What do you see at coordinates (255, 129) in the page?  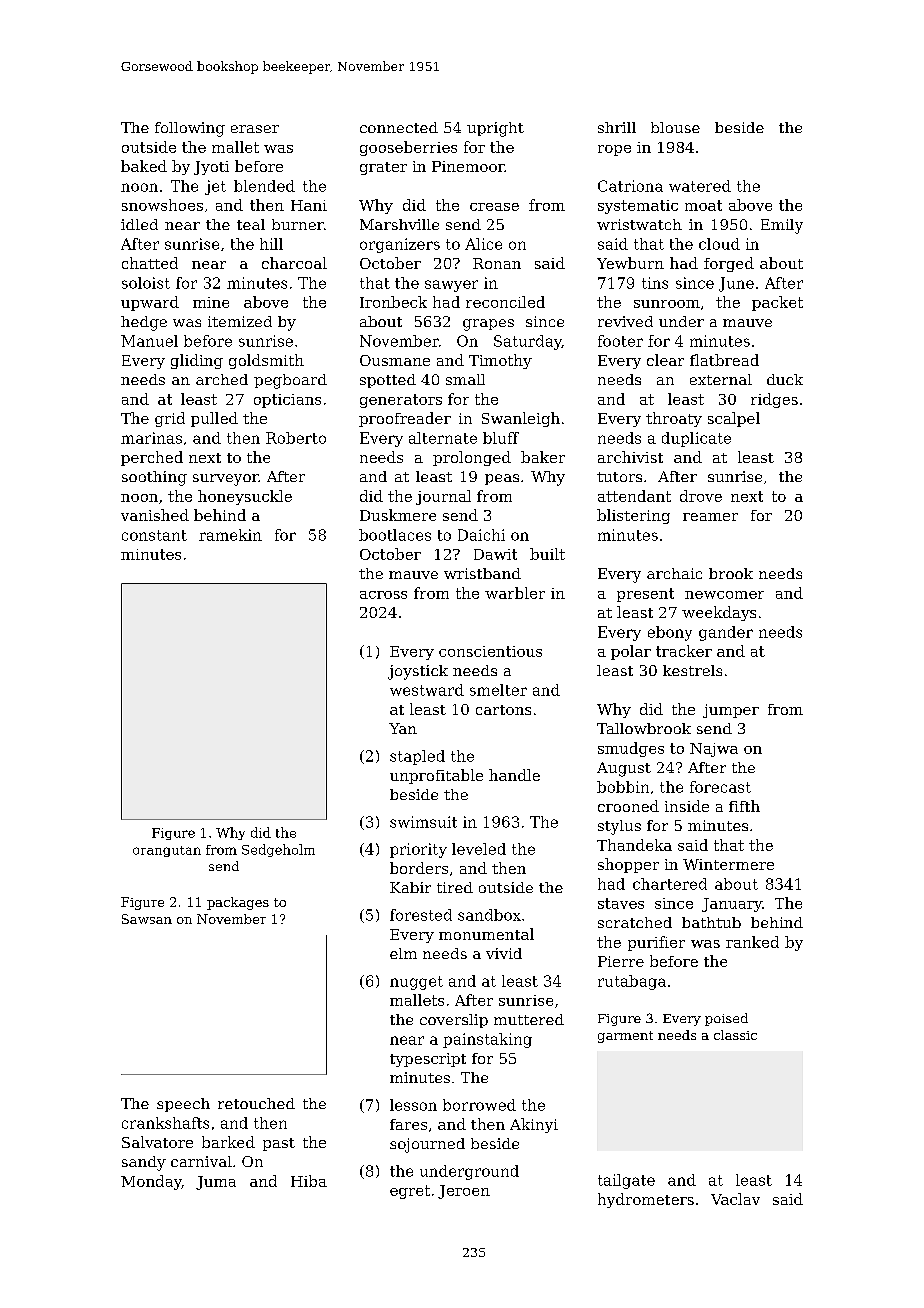 I see `eraser` at bounding box center [255, 129].
